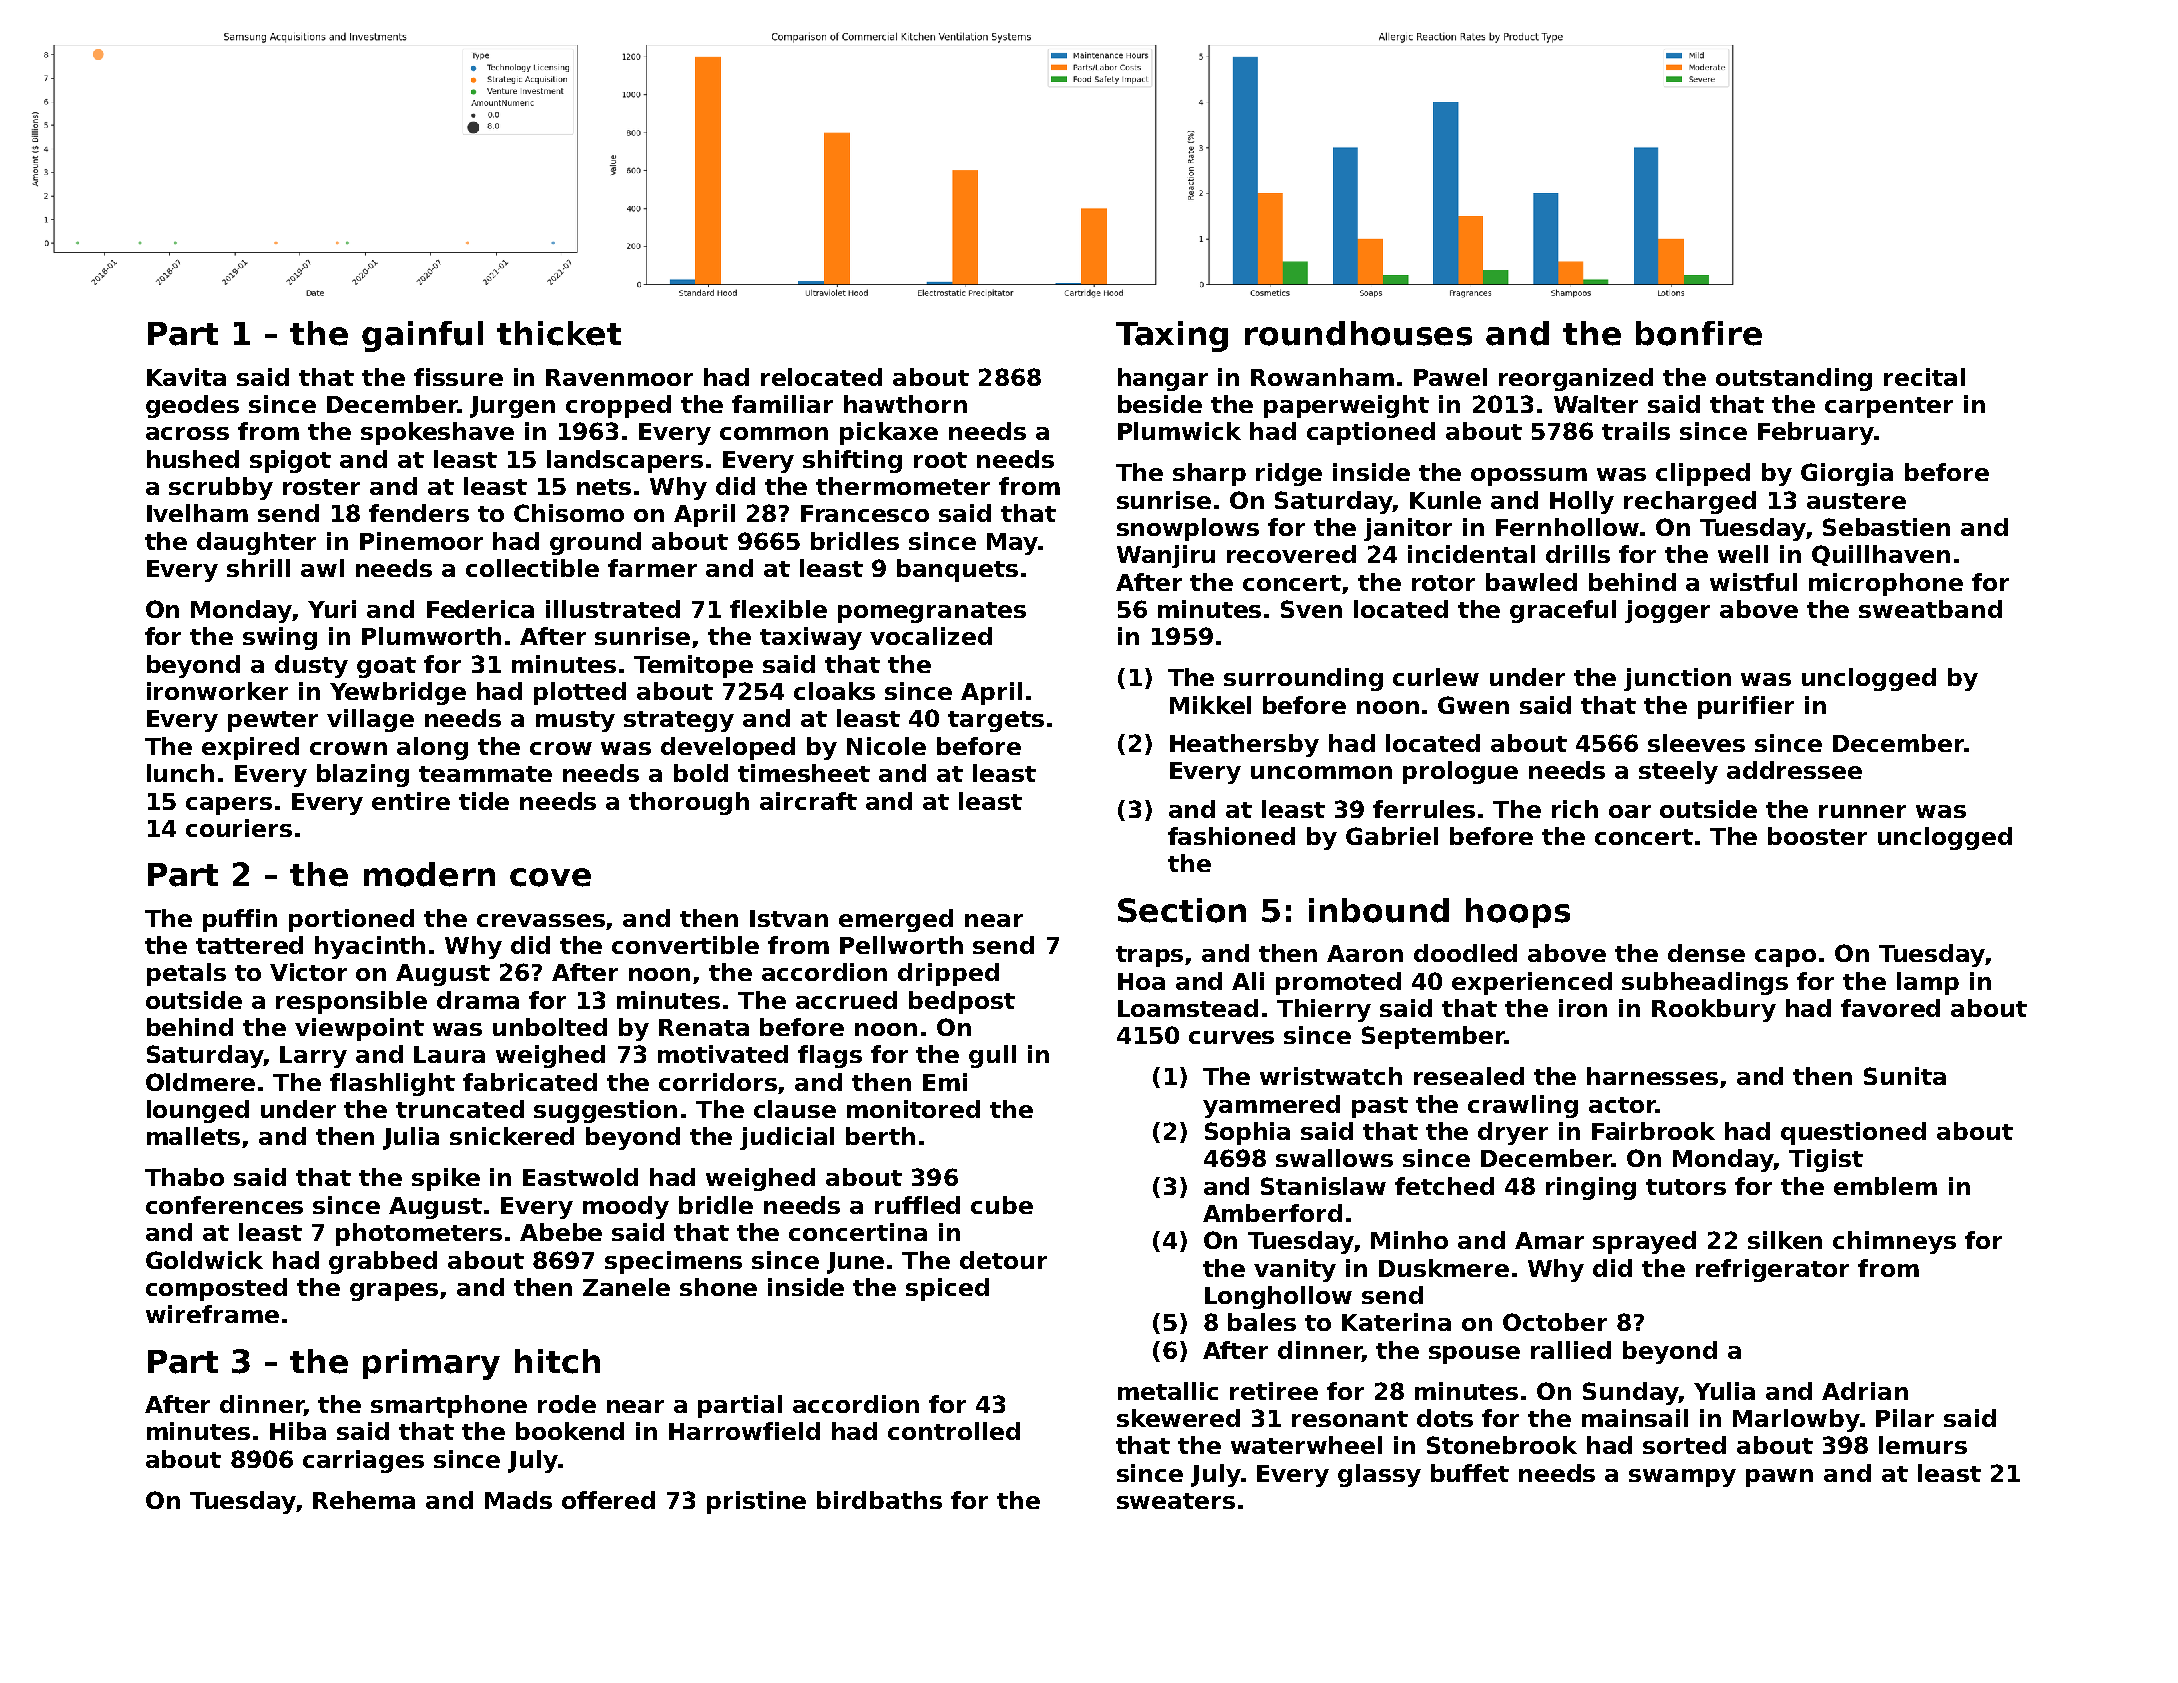 The width and height of the screenshot is (2178, 1683). I want to click on addressee, so click(1794, 770).
